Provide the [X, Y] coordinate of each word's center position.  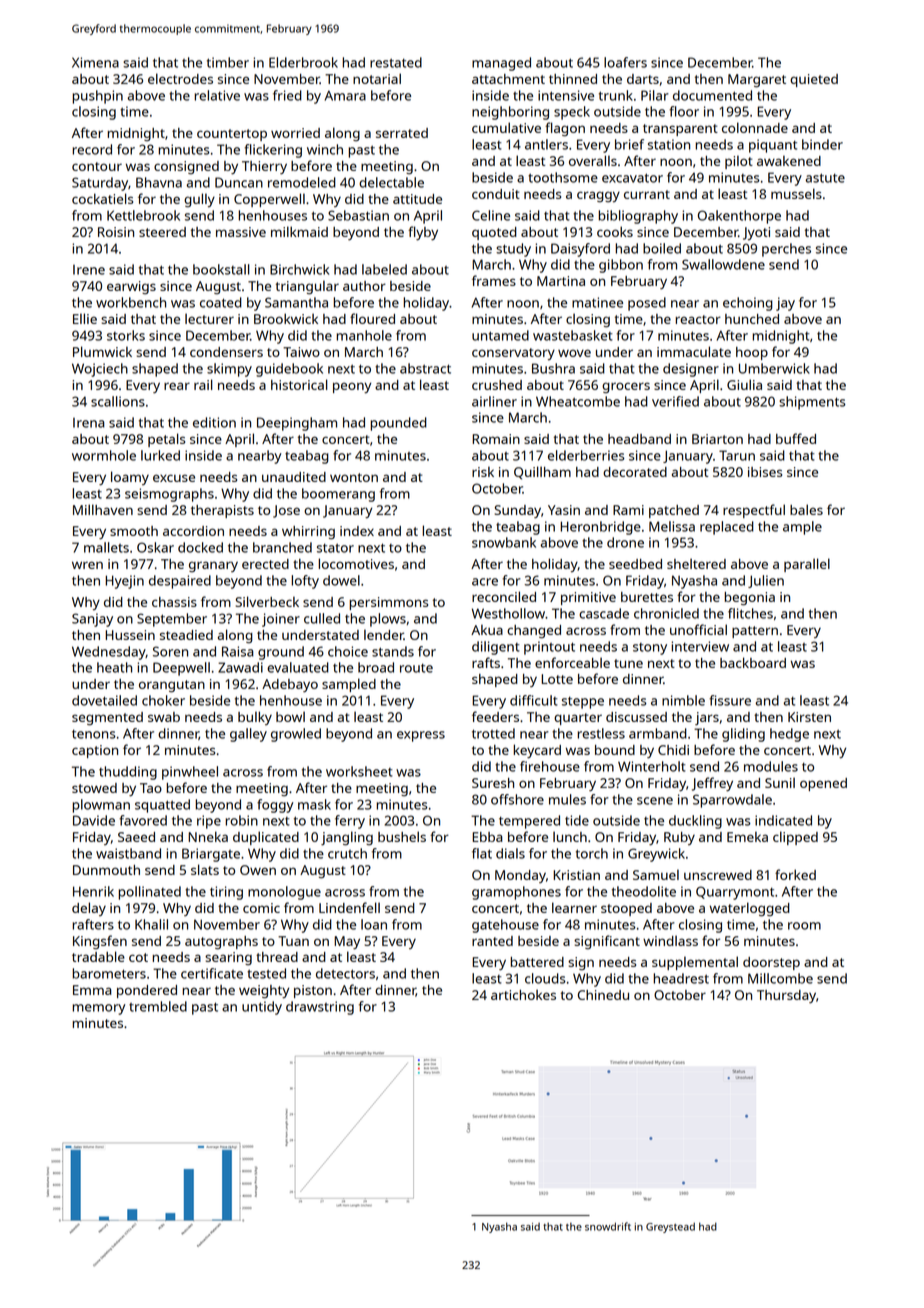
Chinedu [603, 995]
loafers [625, 62]
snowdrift [608, 1226]
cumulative [506, 127]
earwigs [131, 288]
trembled [158, 1006]
